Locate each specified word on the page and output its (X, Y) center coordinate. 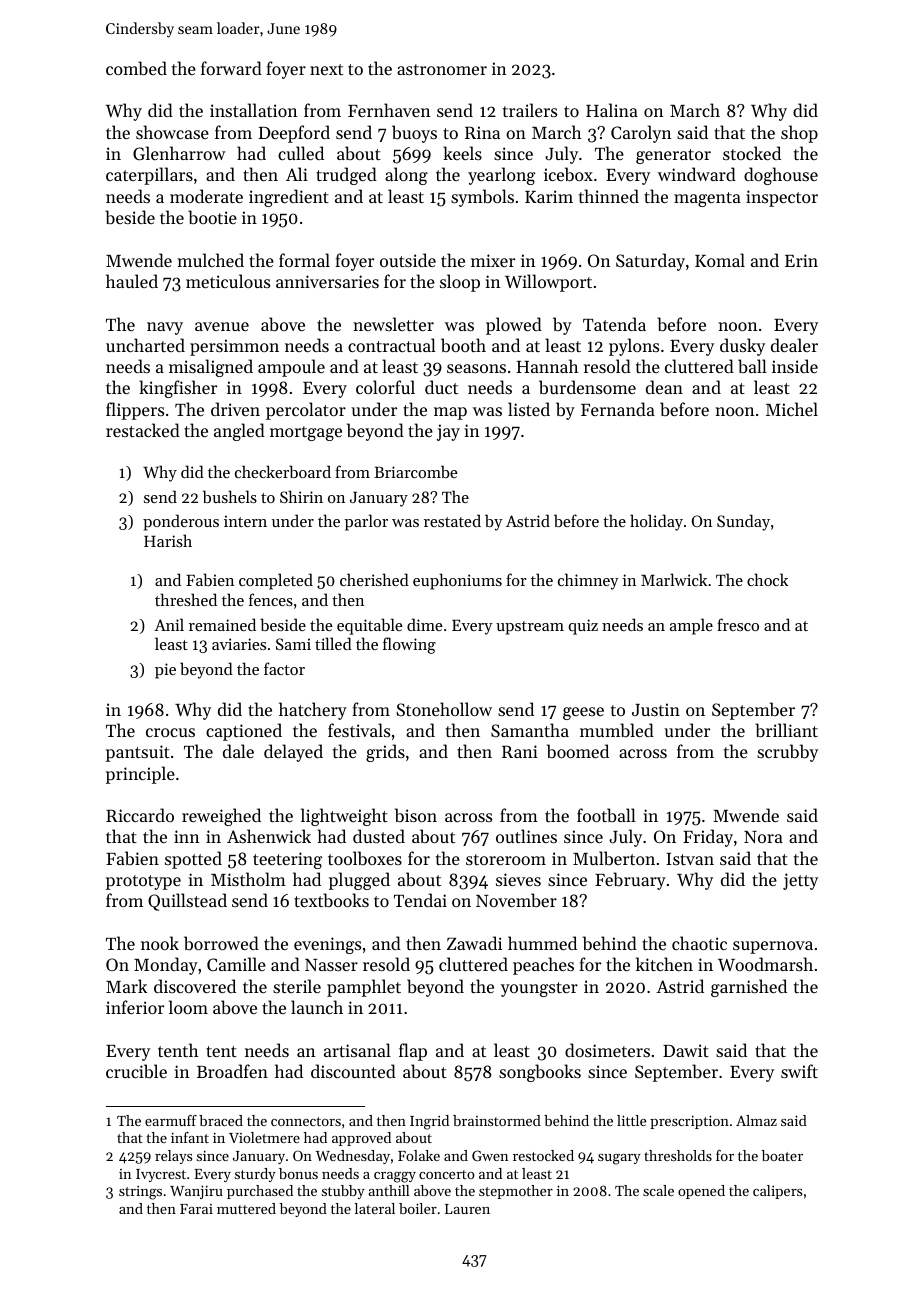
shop (799, 134)
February (630, 881)
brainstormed (497, 1120)
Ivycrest (161, 1175)
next (326, 69)
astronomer (442, 69)
